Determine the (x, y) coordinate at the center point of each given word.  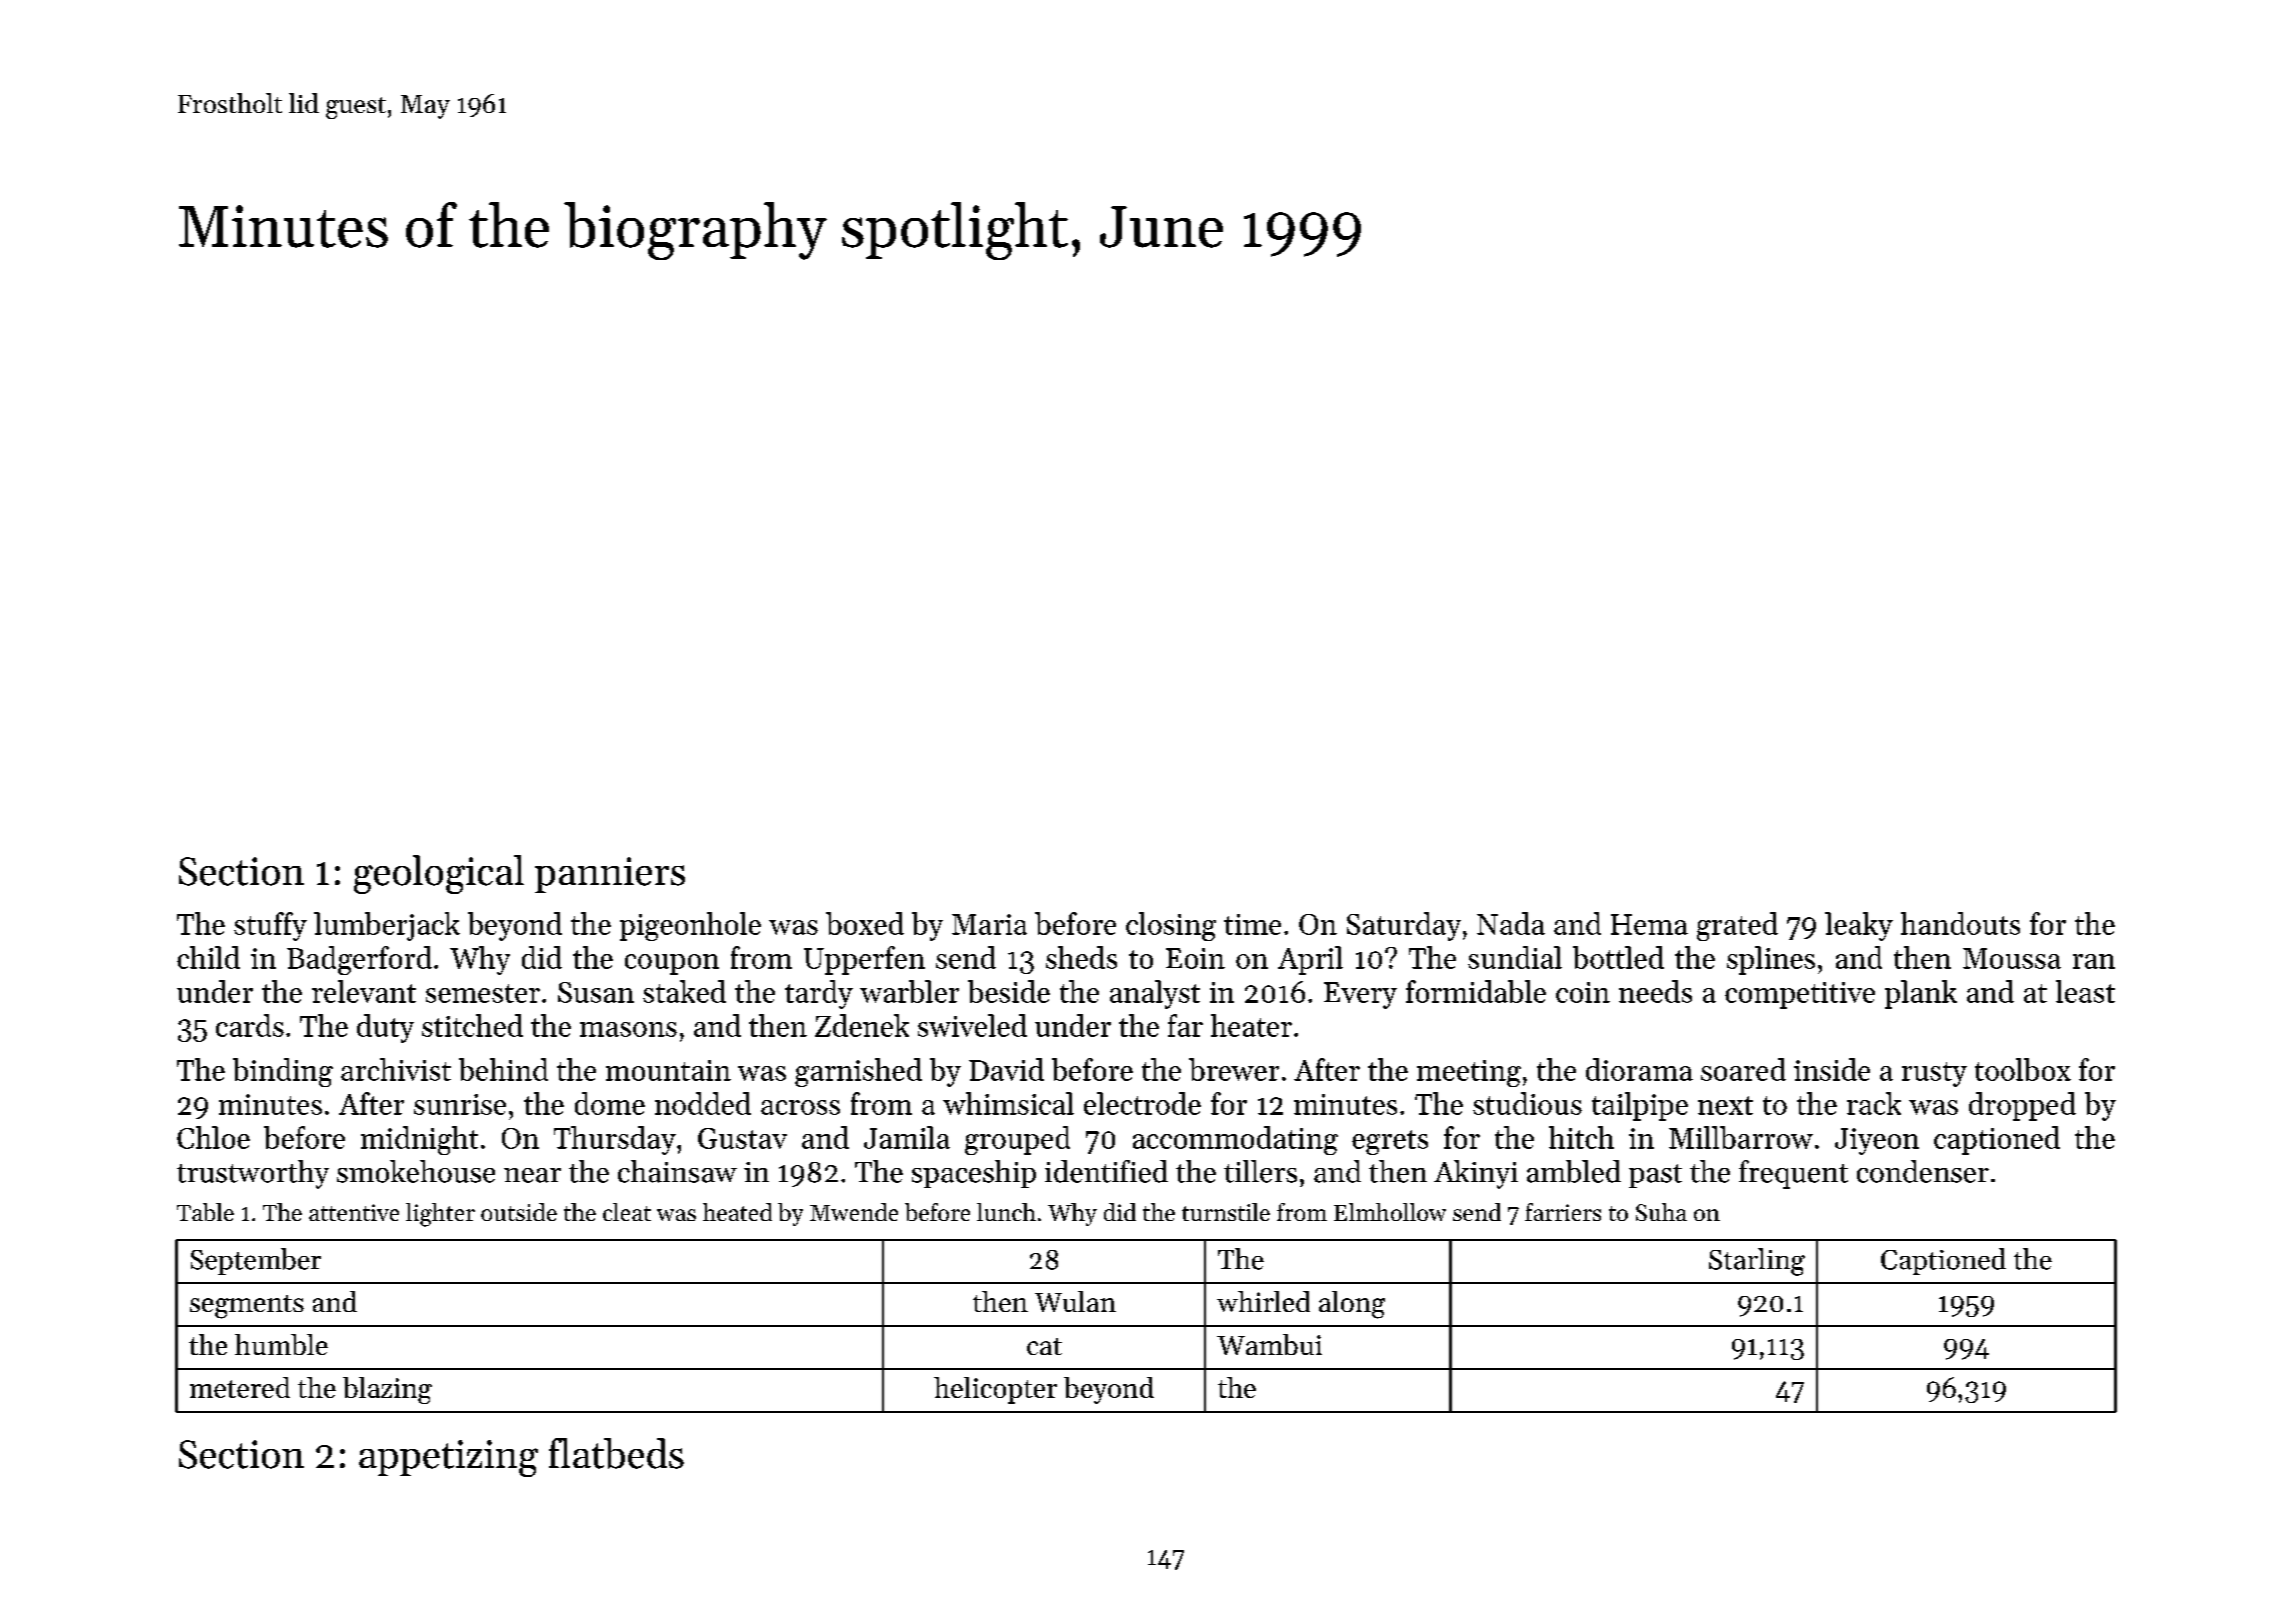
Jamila (907, 1137)
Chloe (213, 1137)
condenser (1923, 1171)
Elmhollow (1390, 1212)
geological (439, 874)
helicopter (995, 1390)
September (256, 1261)
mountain (668, 1070)
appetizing (448, 1458)
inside (1832, 1069)
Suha (1661, 1212)
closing (1171, 926)
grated (1737, 926)
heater (1251, 1025)
